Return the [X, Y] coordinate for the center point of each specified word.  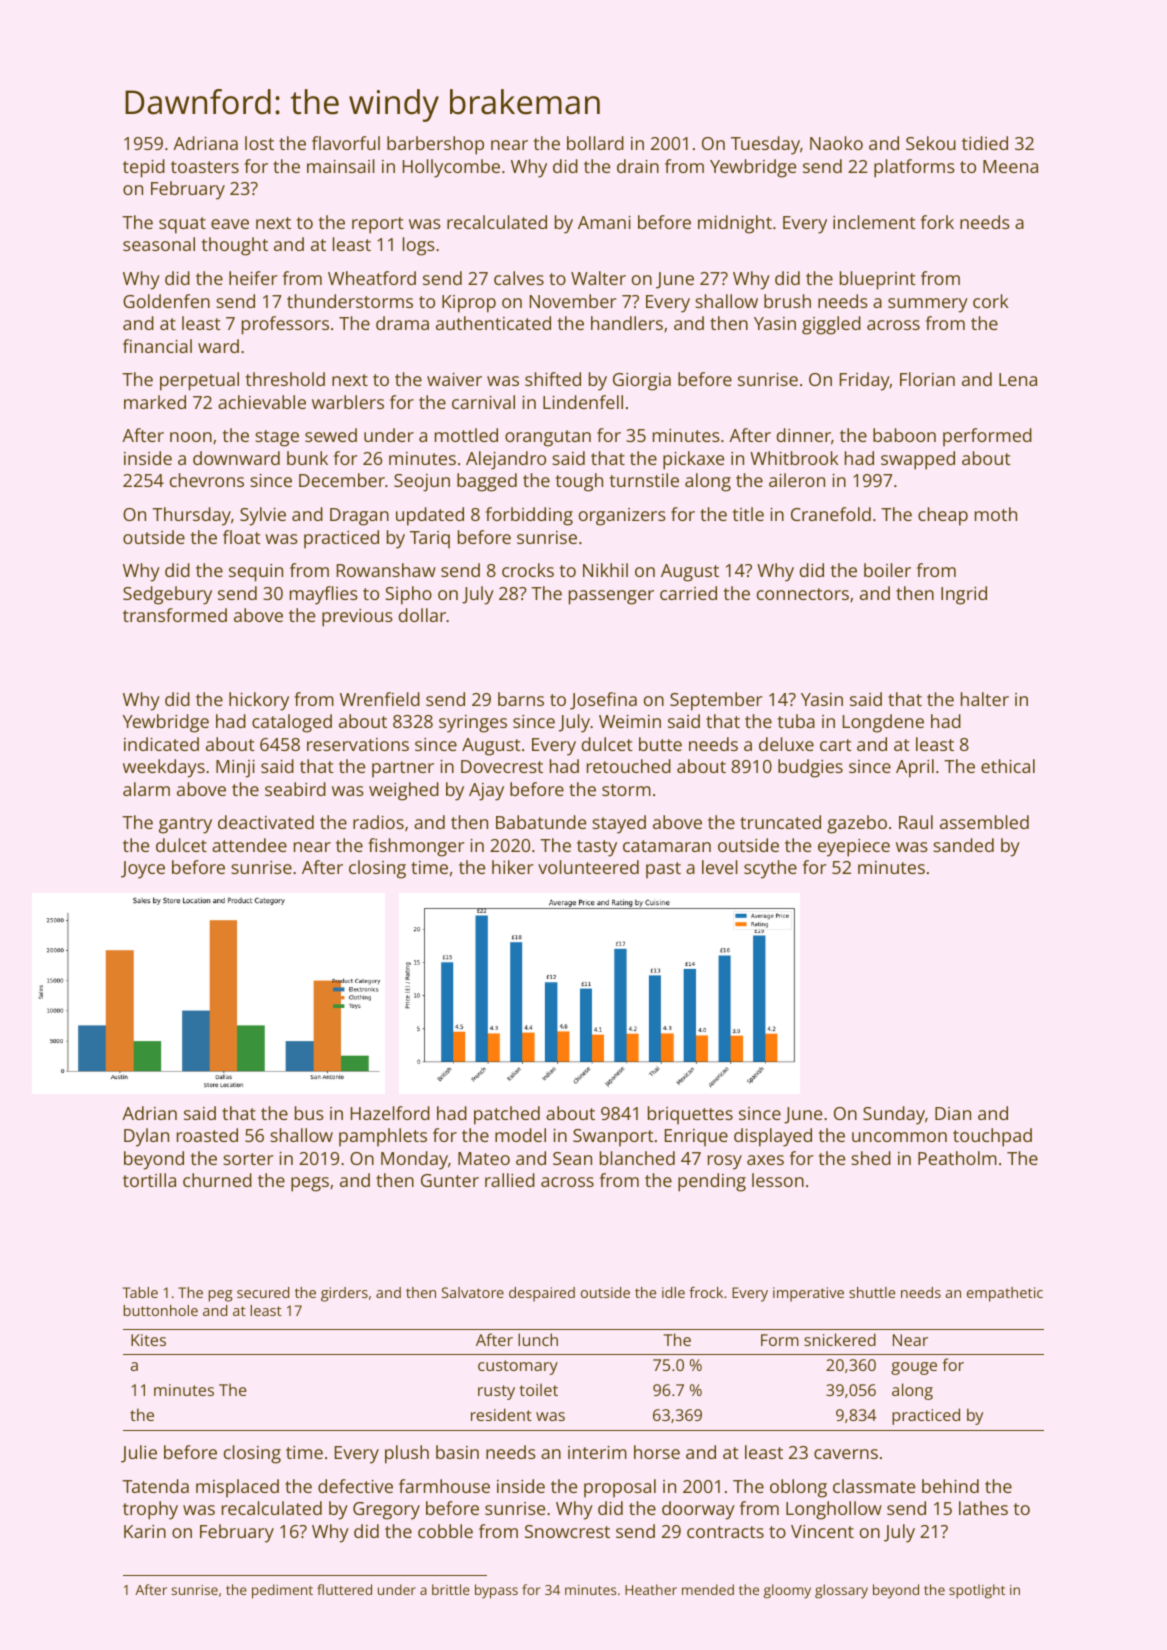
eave [230, 224]
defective [355, 1486]
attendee [249, 845]
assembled [984, 822]
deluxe [786, 744]
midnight [735, 224]
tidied [985, 143]
